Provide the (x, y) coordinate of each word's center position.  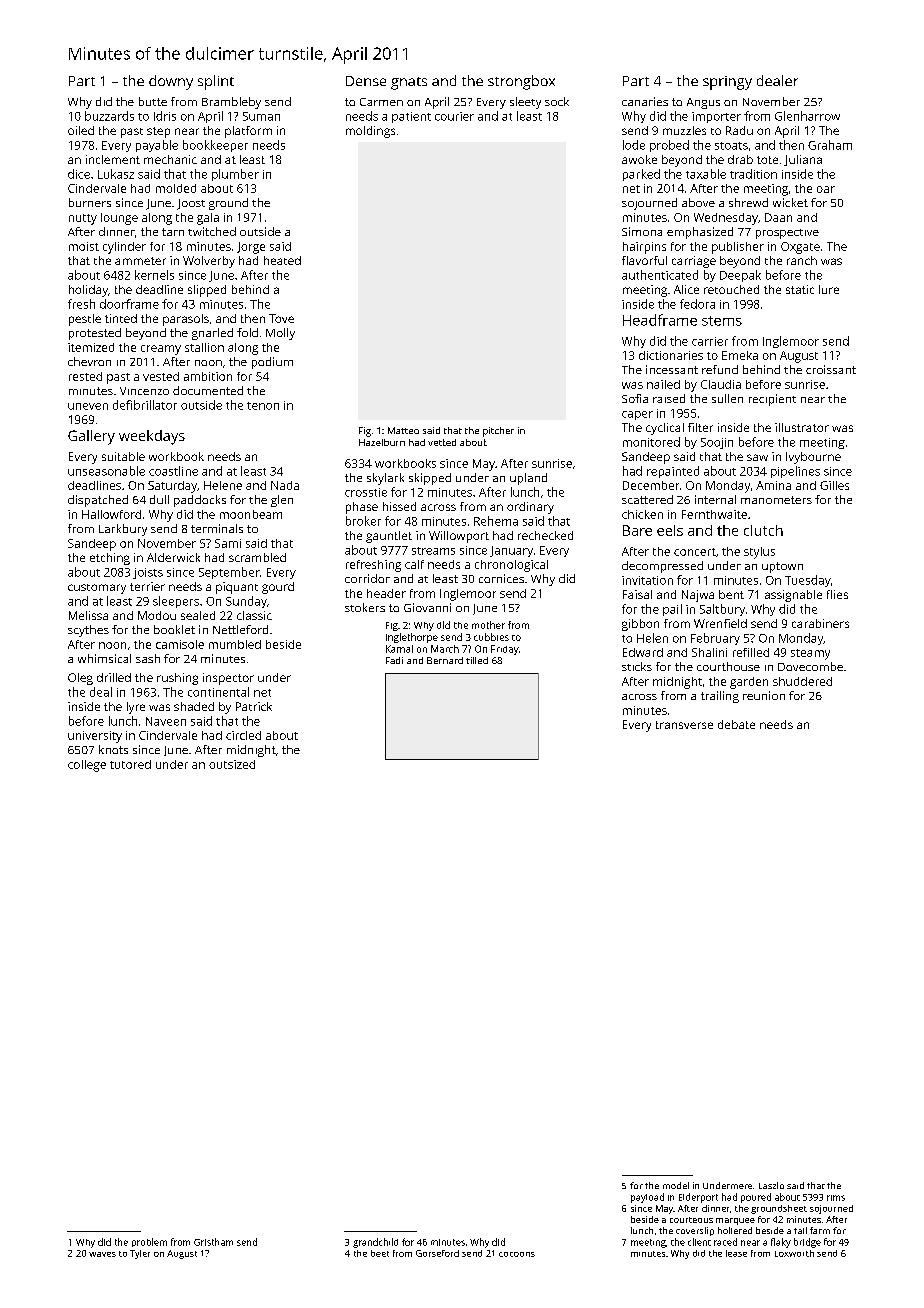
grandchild (375, 1243)
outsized (232, 764)
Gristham (213, 1242)
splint (216, 82)
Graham (830, 145)
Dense (366, 81)
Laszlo (771, 1185)
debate (736, 724)
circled (243, 735)
